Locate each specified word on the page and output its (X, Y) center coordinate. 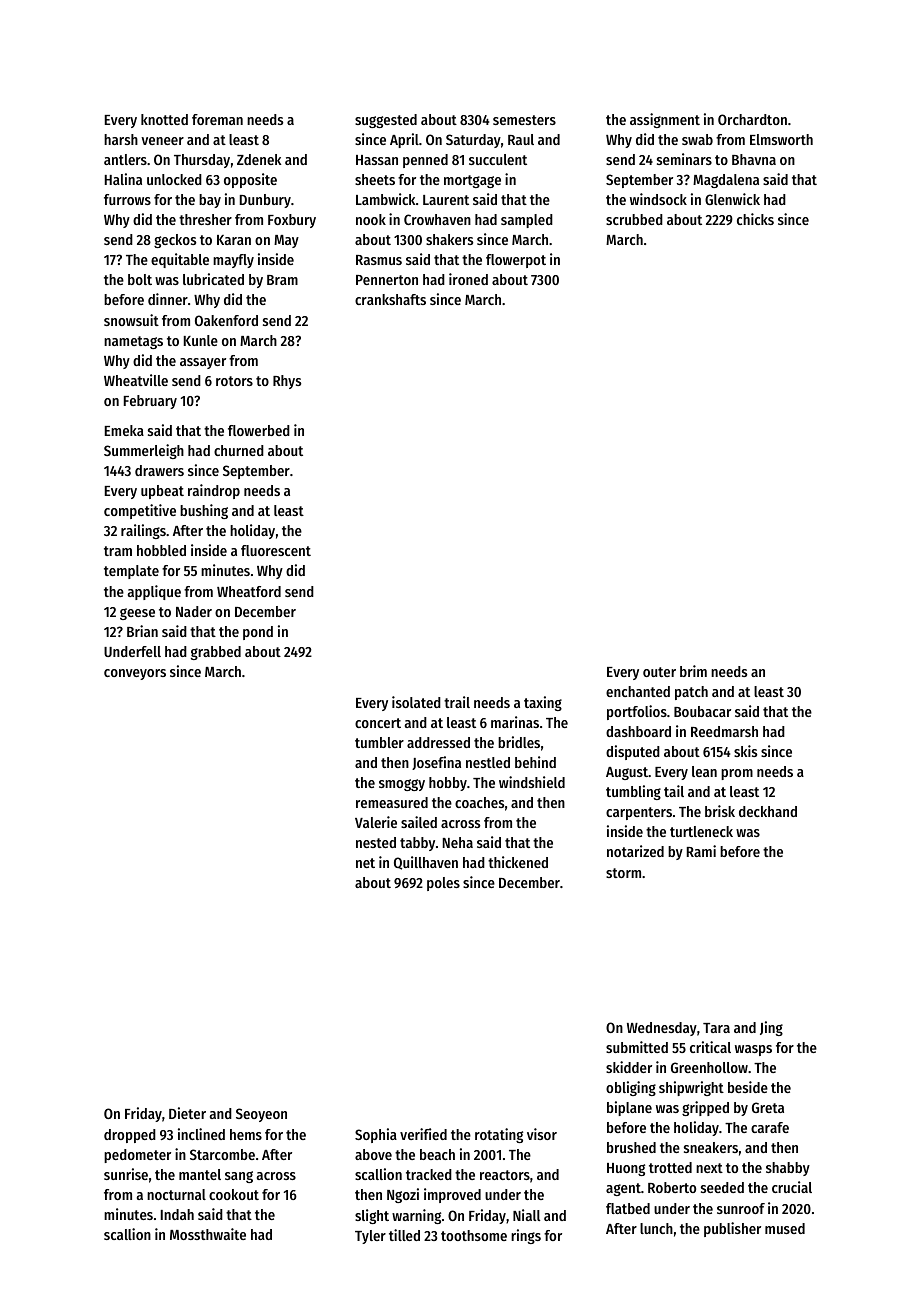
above (373, 1154)
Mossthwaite (208, 1234)
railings (143, 531)
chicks (755, 219)
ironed (468, 279)
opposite (250, 180)
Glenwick (732, 199)
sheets (375, 179)
